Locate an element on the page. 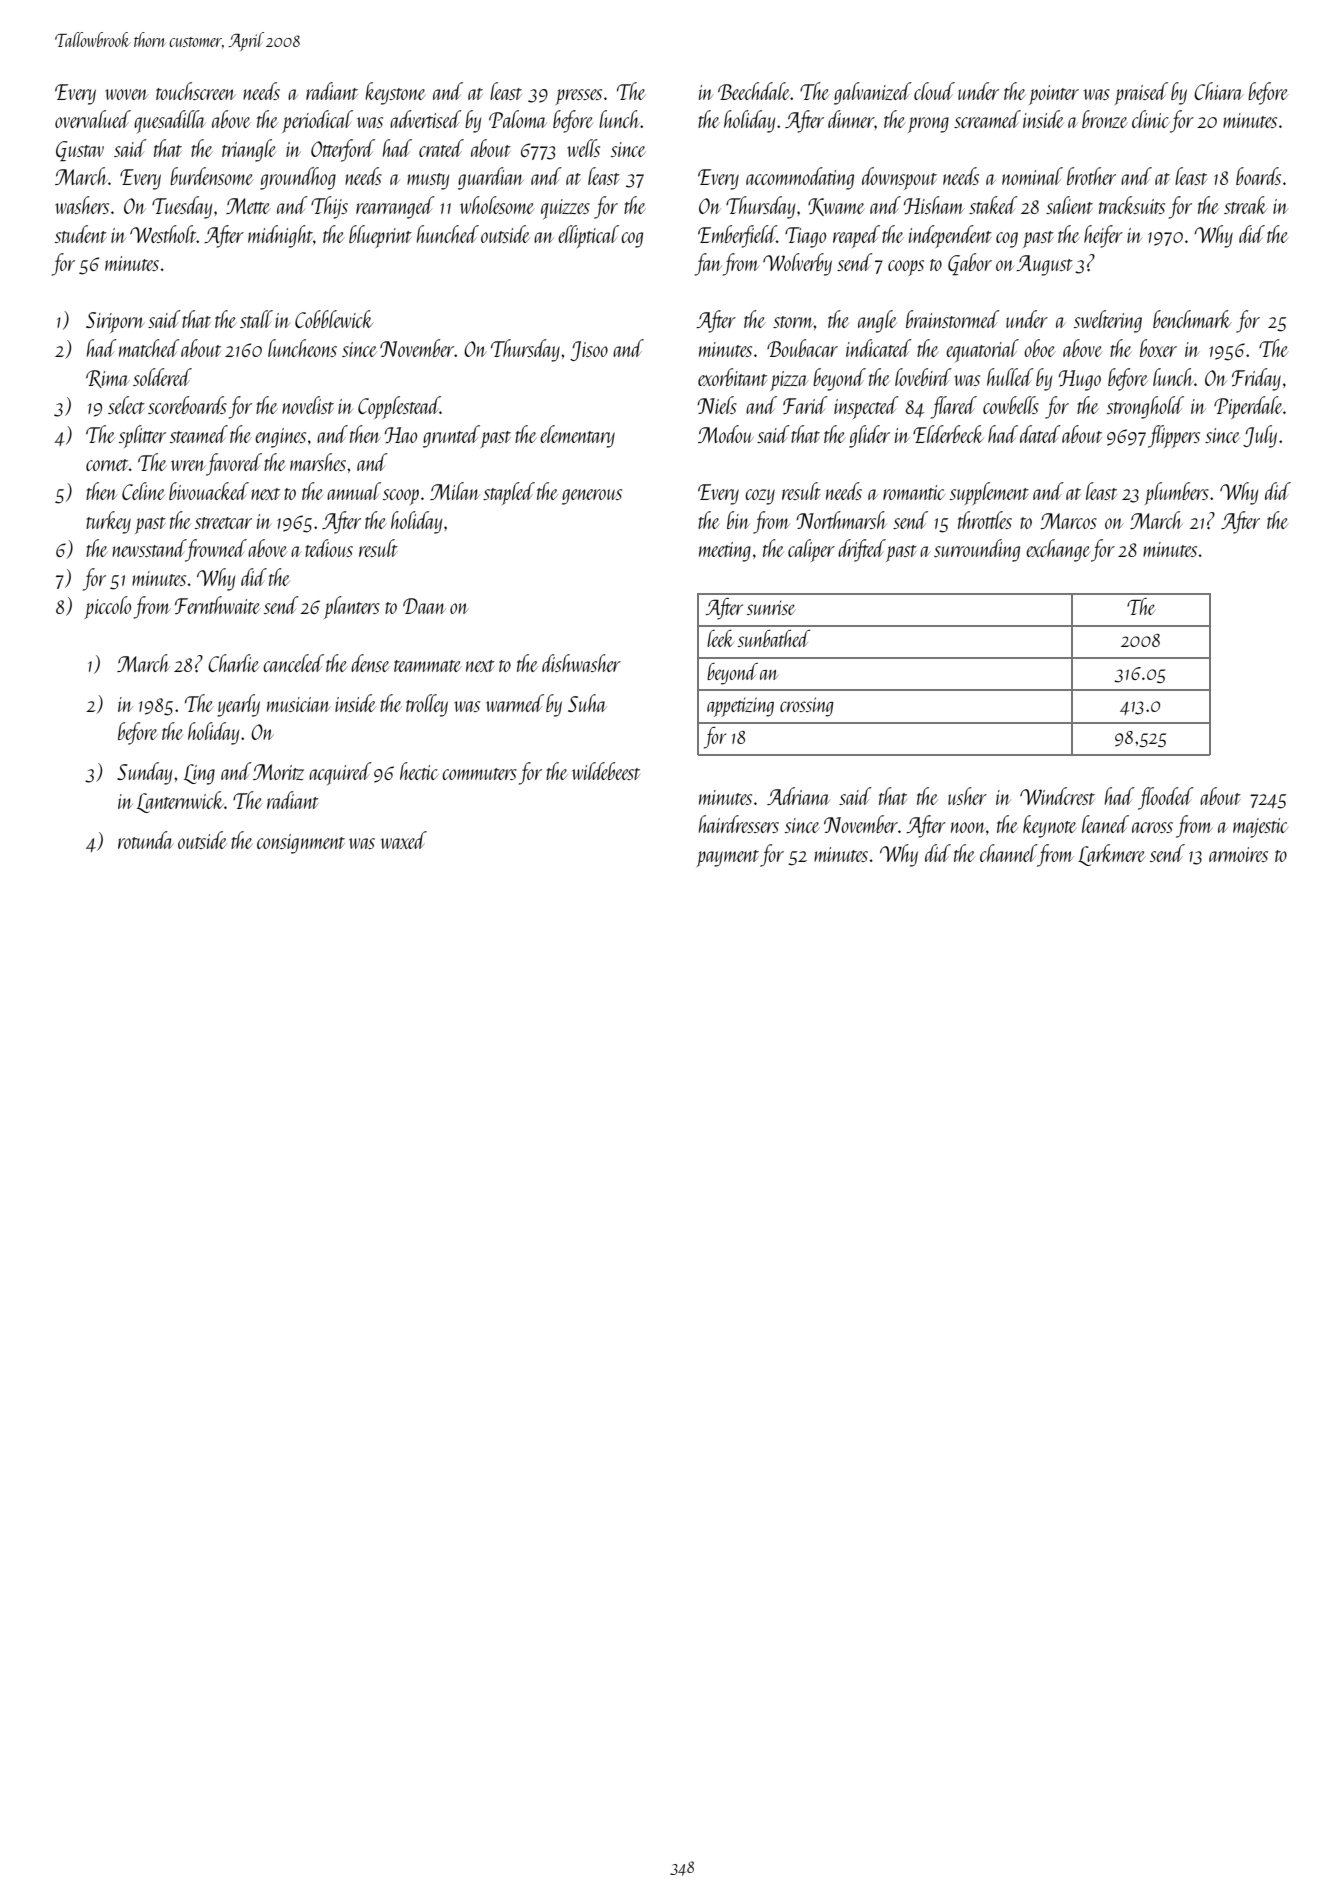 This page has height=1900, width=1343. presses is located at coordinates (579, 97).
